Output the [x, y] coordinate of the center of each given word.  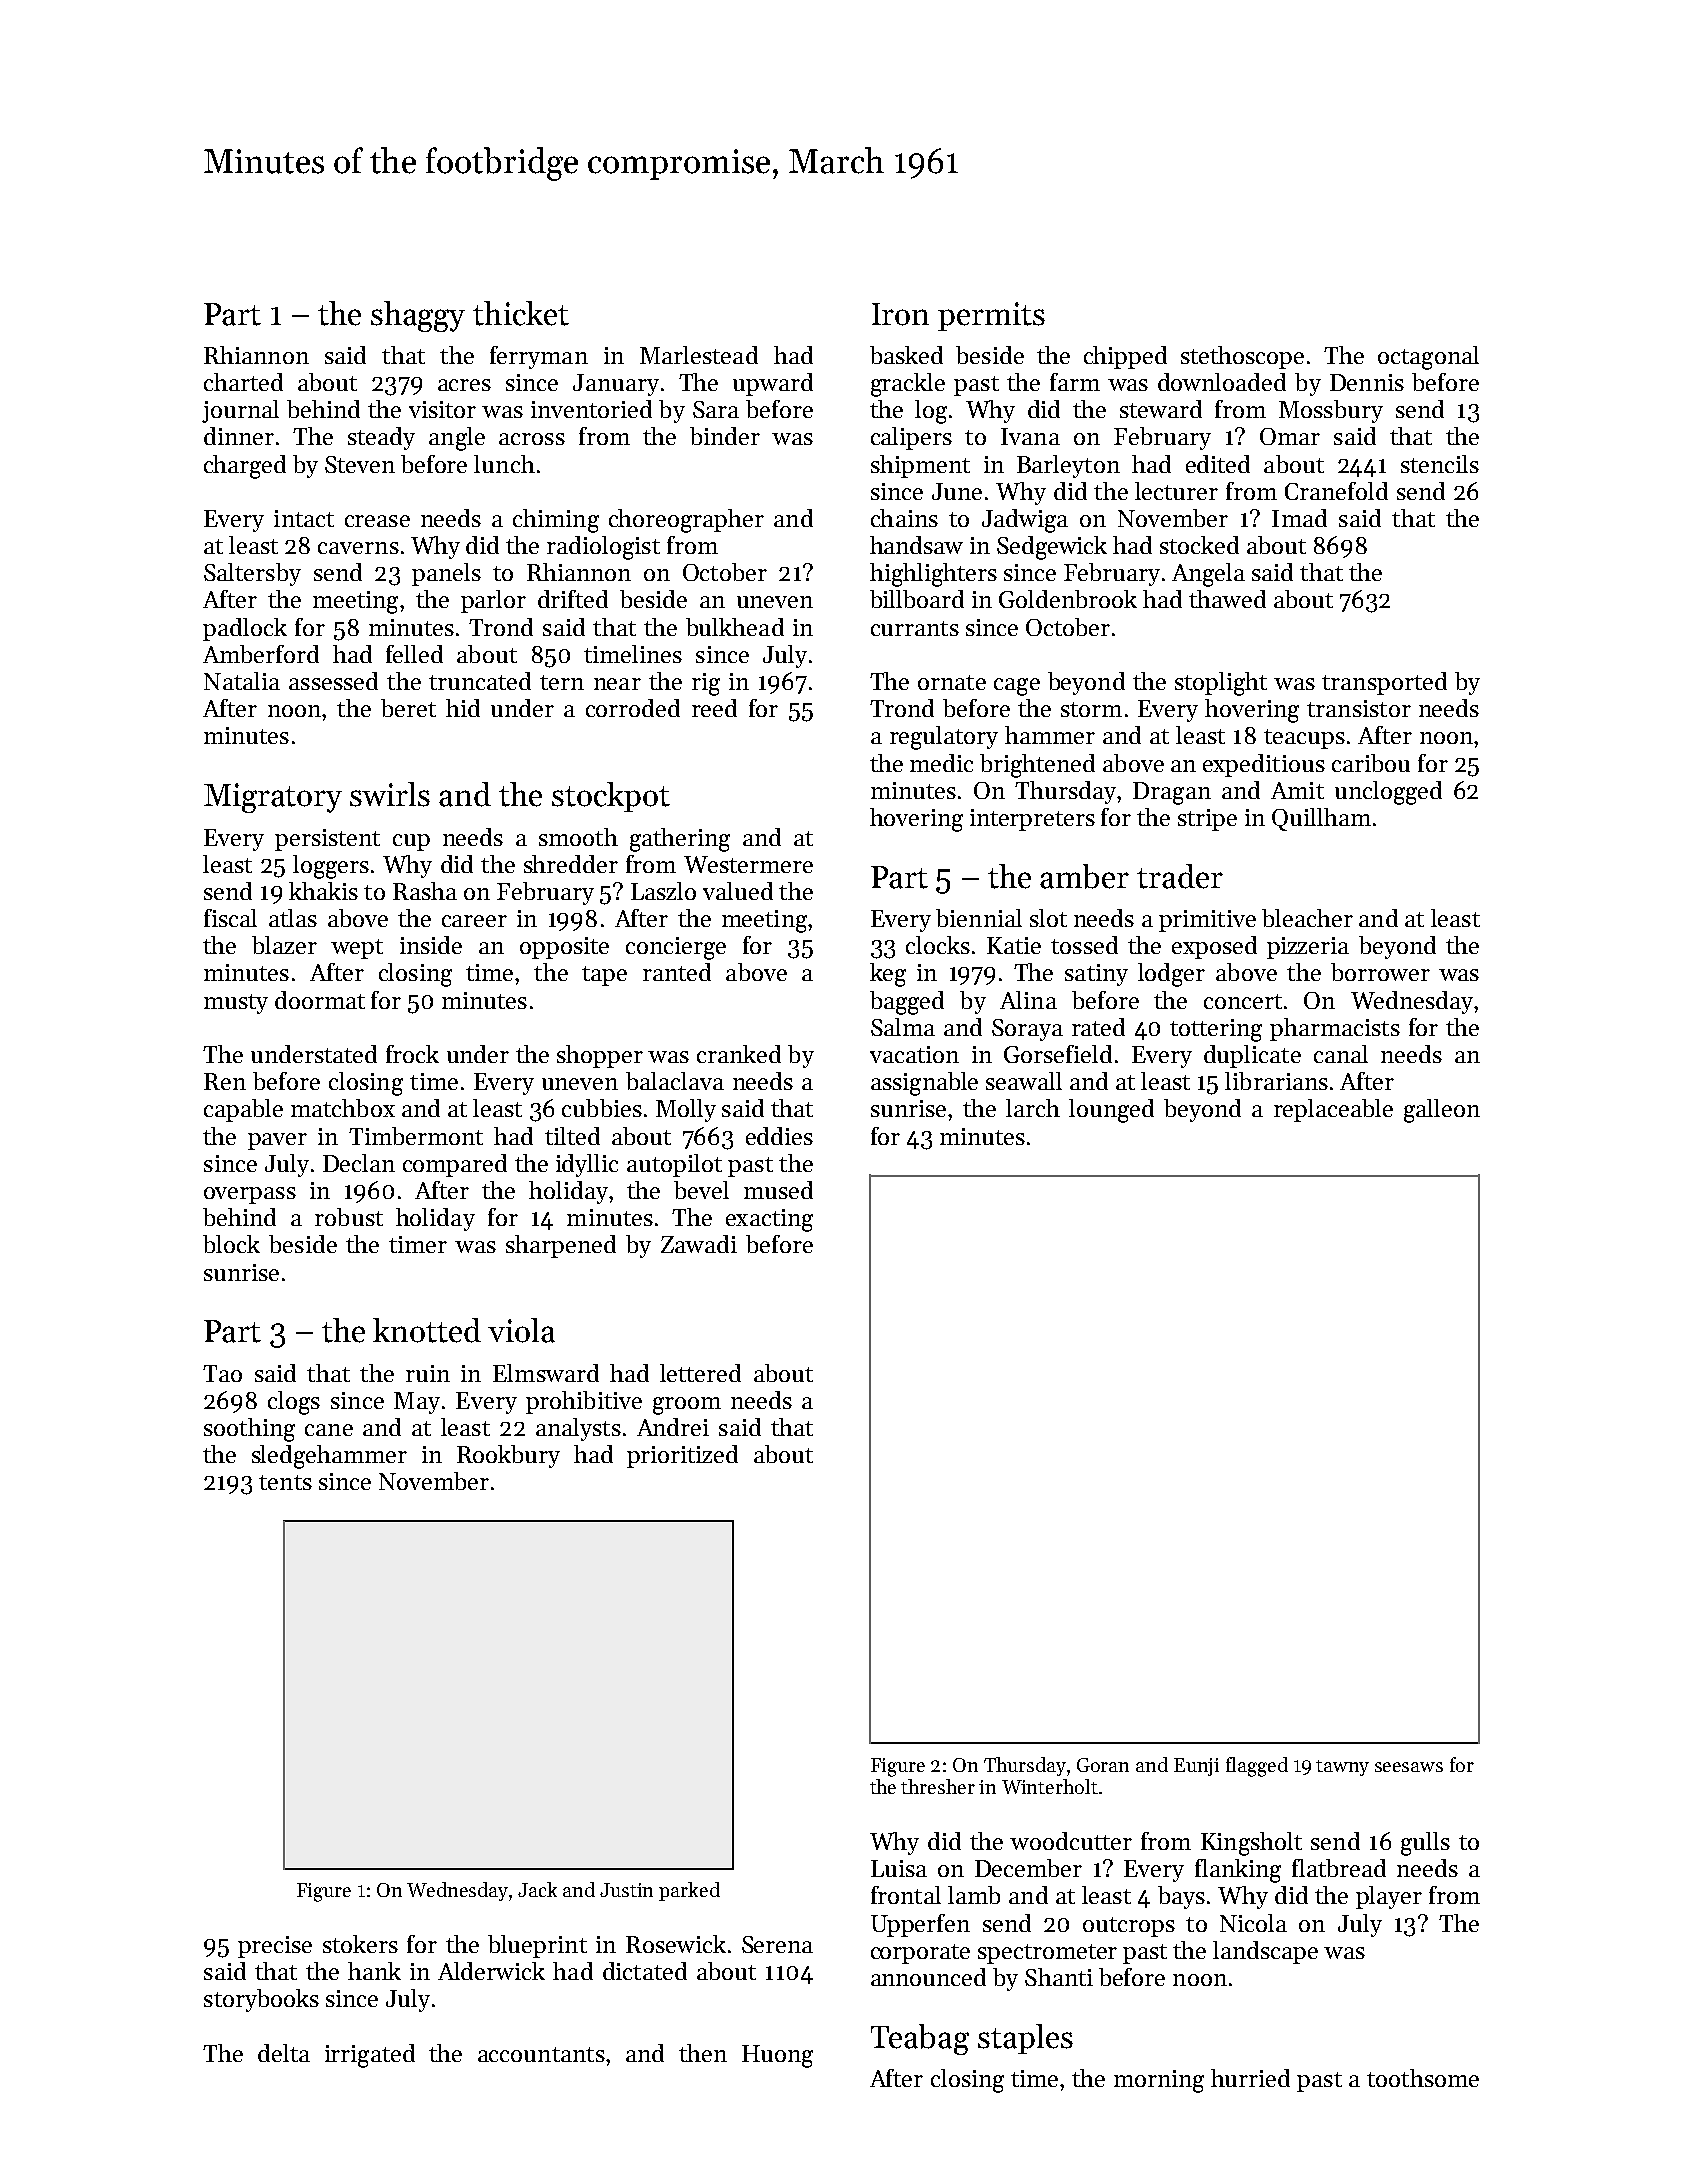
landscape [1265, 1952]
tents [285, 1482]
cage [1017, 687]
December [1028, 1868]
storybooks [261, 2000]
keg [888, 975]
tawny [1342, 1768]
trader [1180, 876]
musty [236, 1004]
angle [457, 439]
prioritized [682, 1456]
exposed [1214, 947]
